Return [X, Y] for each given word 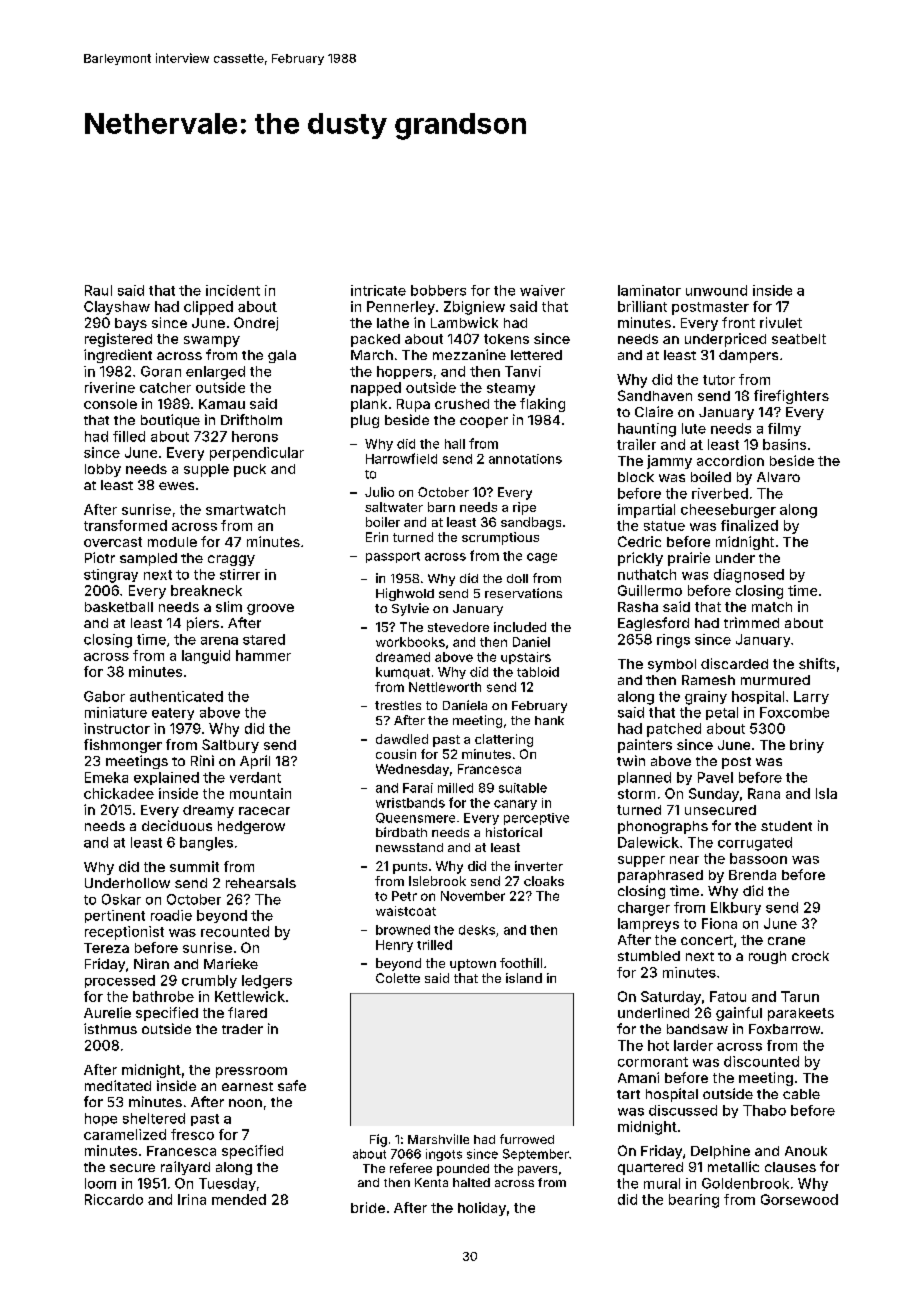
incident [233, 290]
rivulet [781, 322]
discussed [683, 1110]
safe [292, 1085]
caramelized [125, 1134]
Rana [764, 793]
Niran [151, 963]
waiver [542, 290]
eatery [173, 714]
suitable [523, 788]
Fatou [728, 996]
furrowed [527, 1139]
